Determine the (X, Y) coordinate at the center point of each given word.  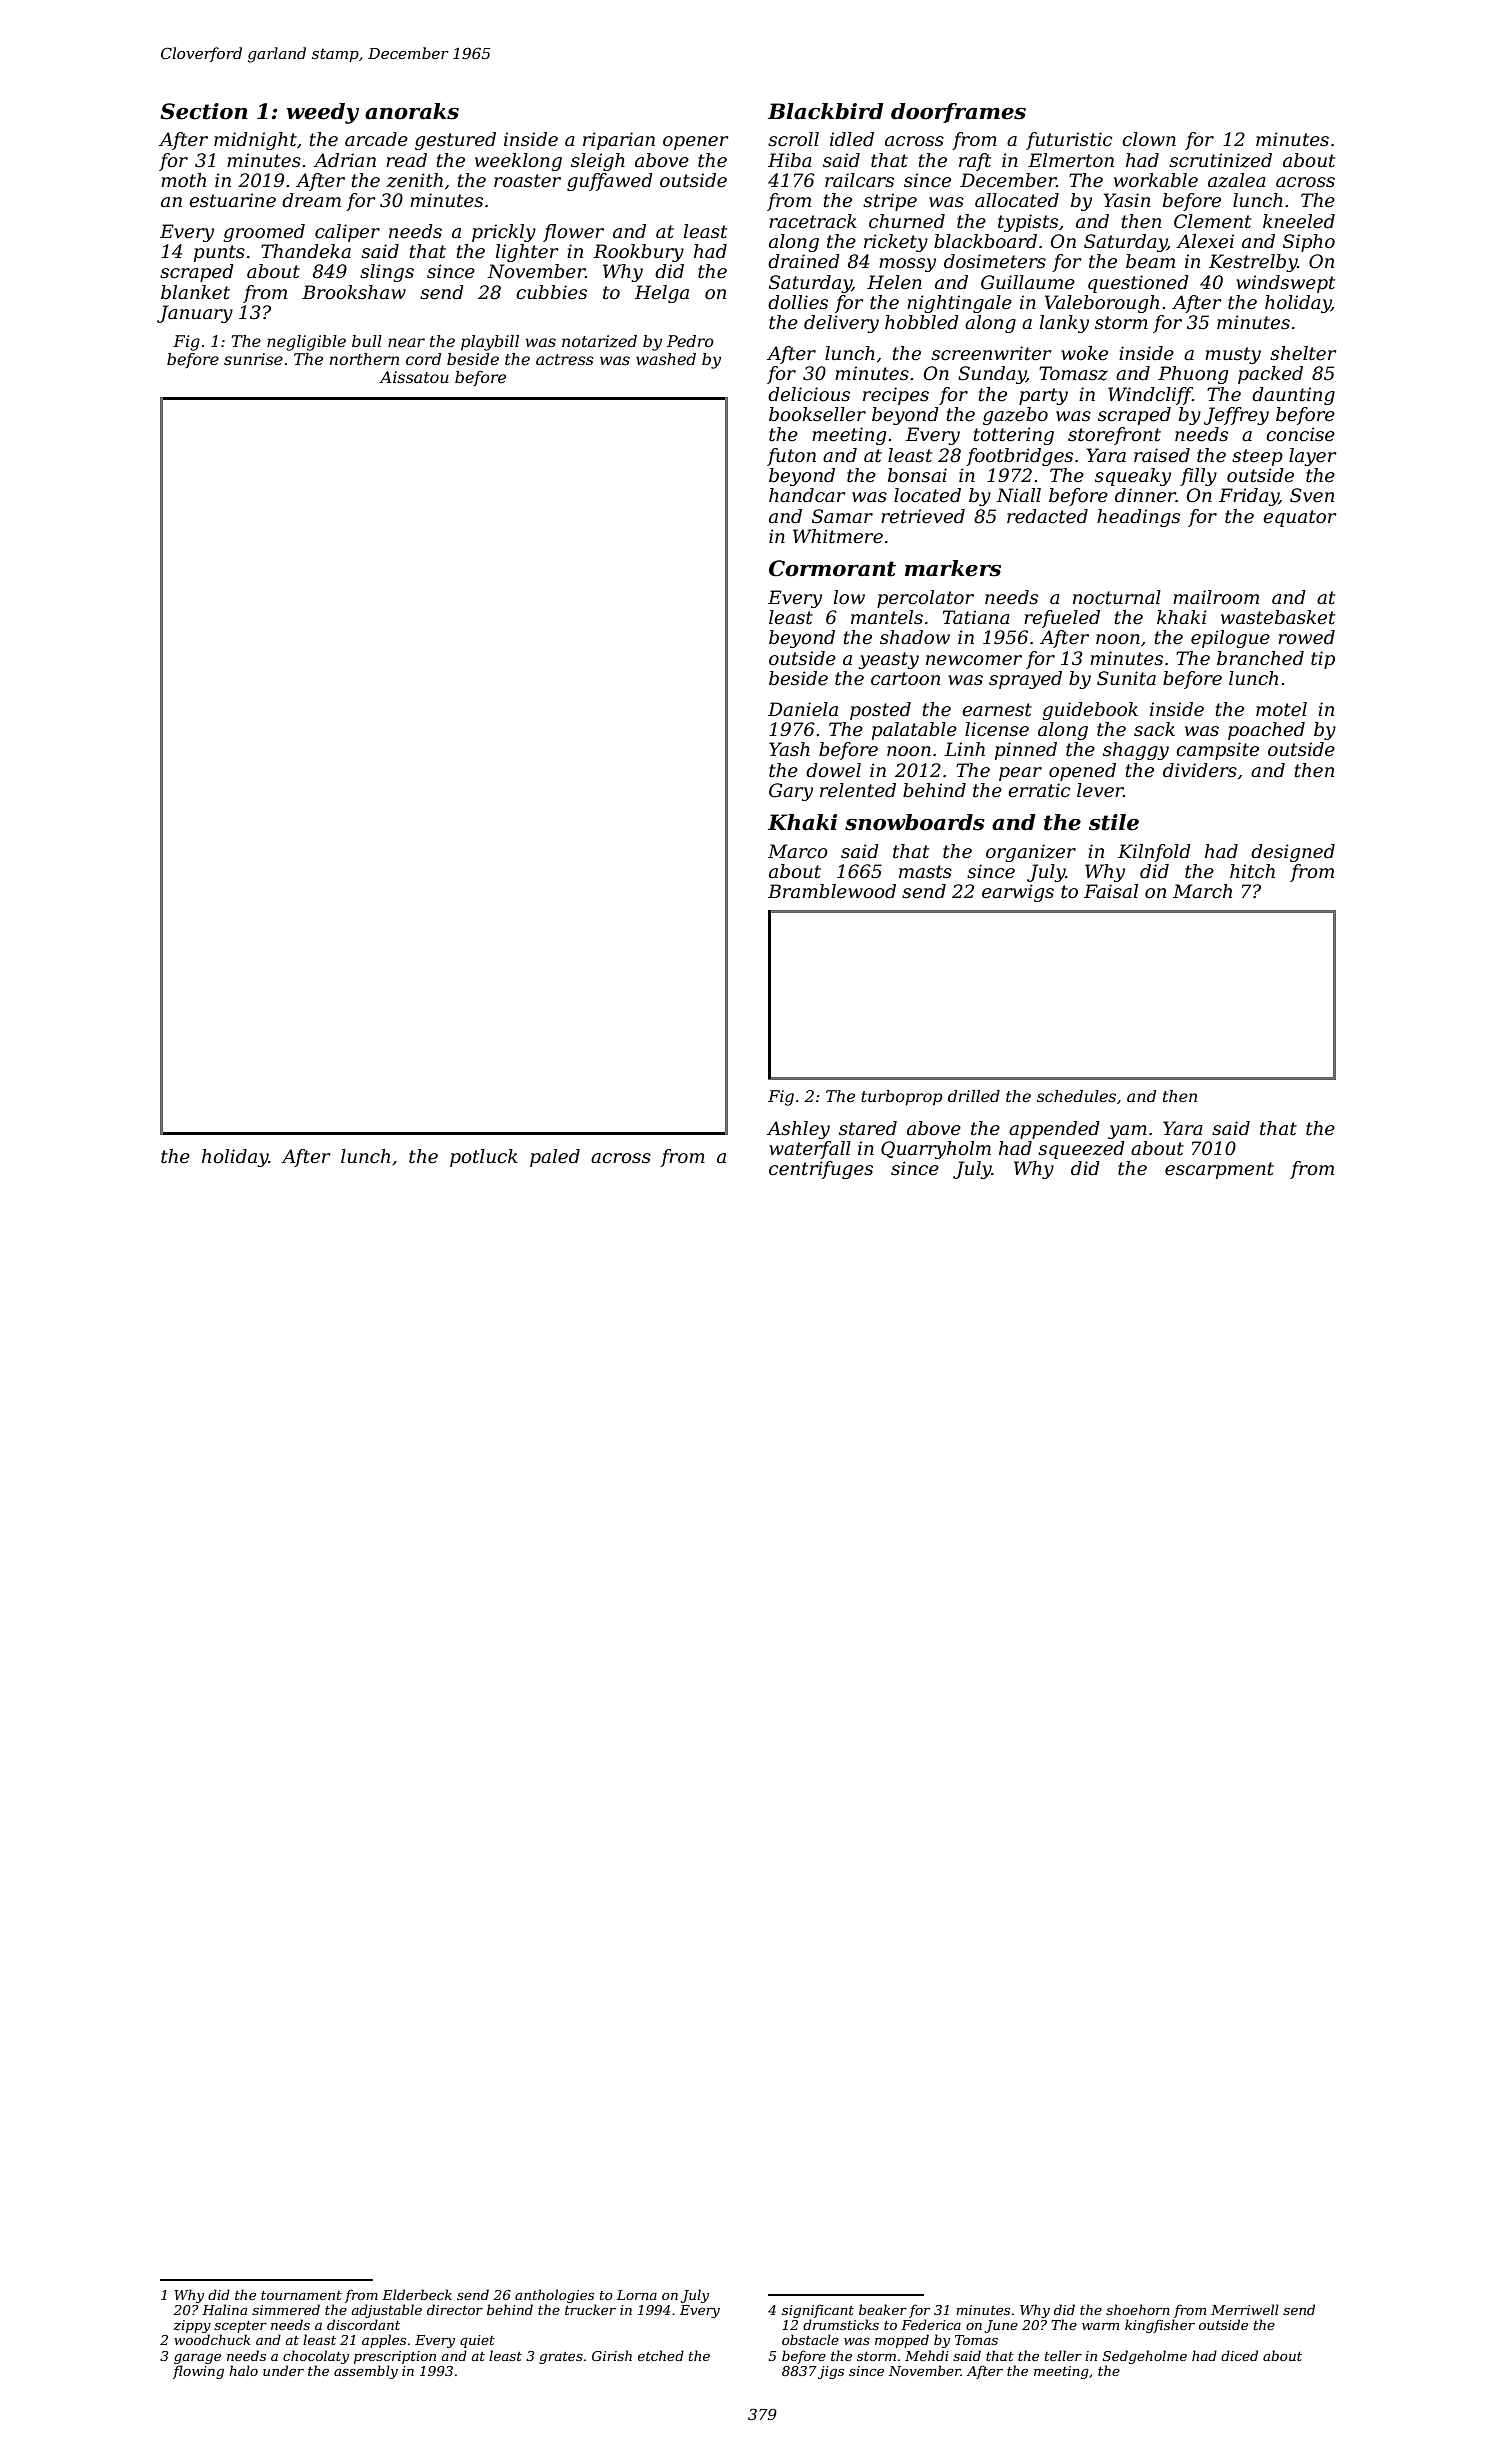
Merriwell (1245, 2309)
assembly (366, 2372)
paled (555, 1158)
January (195, 314)
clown (1149, 139)
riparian (619, 141)
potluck (484, 1158)
